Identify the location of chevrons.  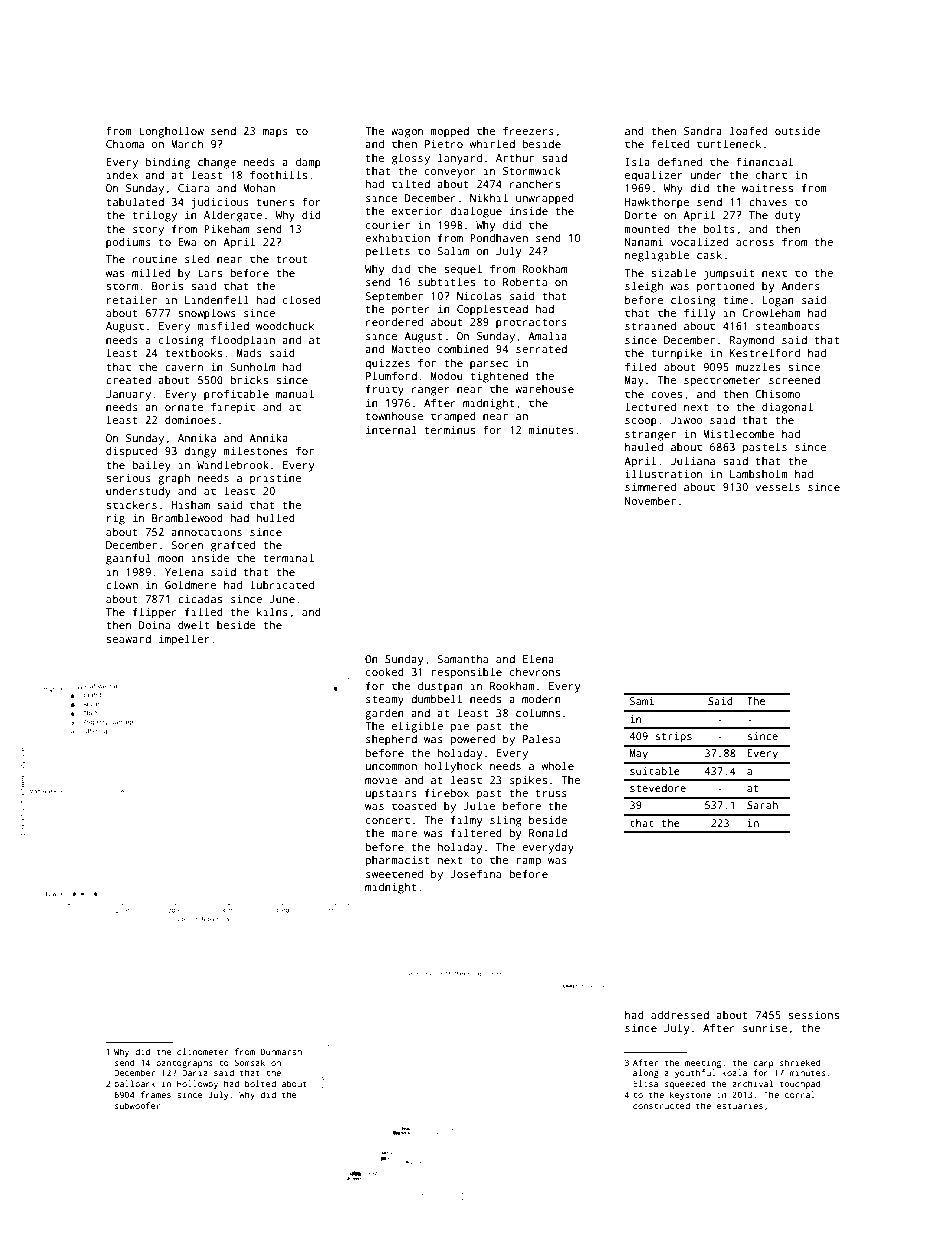
(535, 671).
